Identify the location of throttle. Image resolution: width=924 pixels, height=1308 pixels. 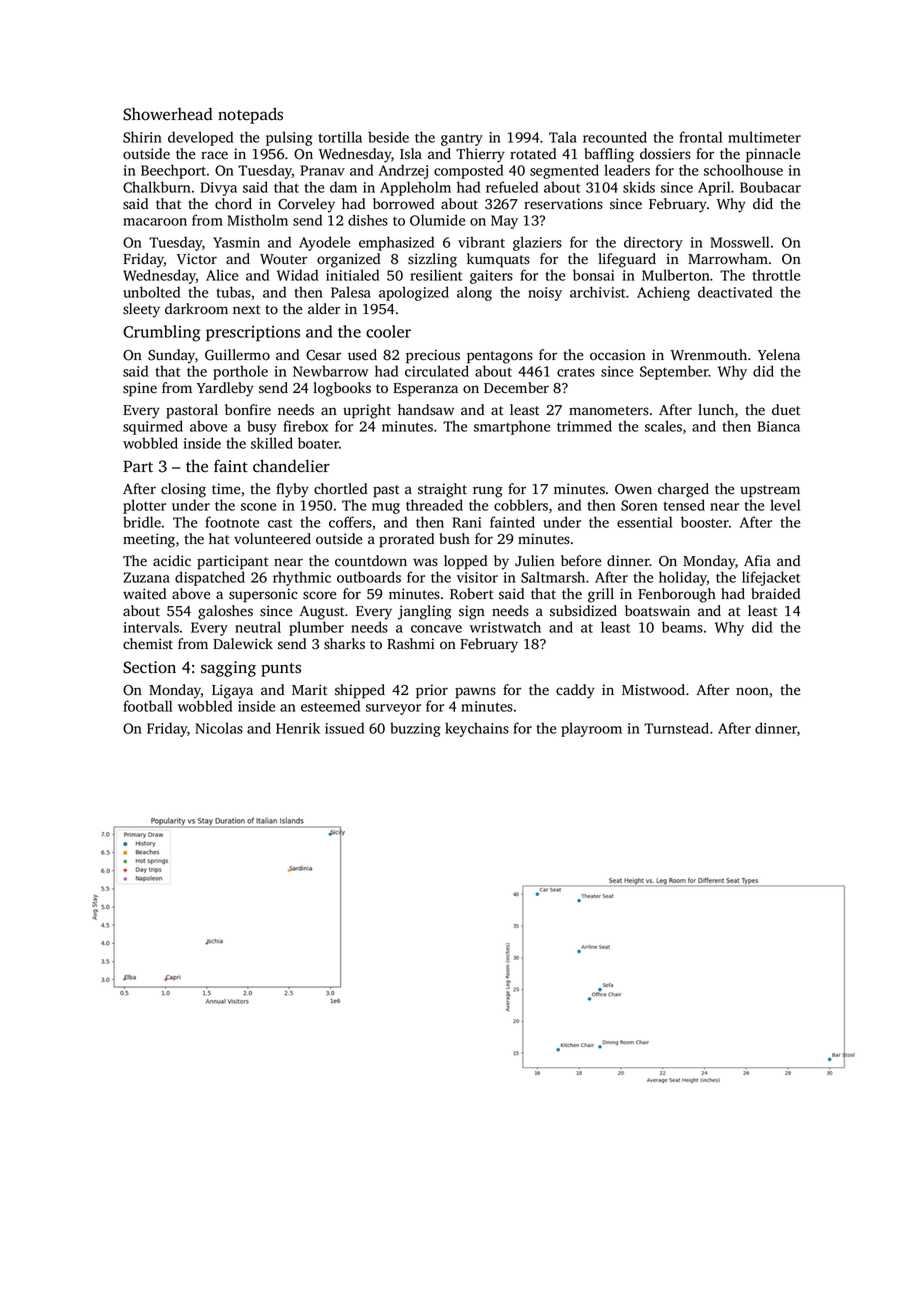
(776, 275).
